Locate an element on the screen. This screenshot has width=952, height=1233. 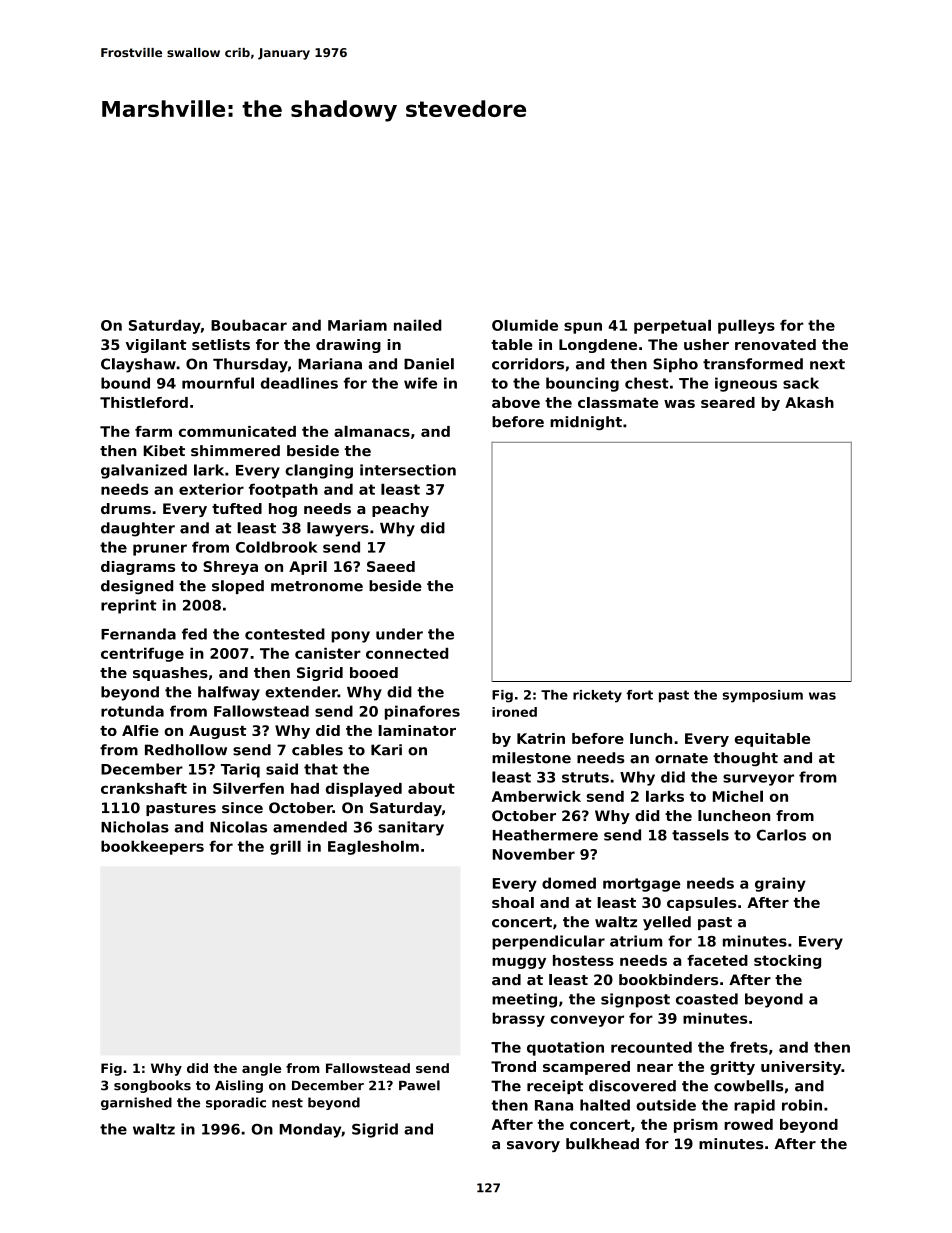
Carlos is located at coordinates (781, 835).
